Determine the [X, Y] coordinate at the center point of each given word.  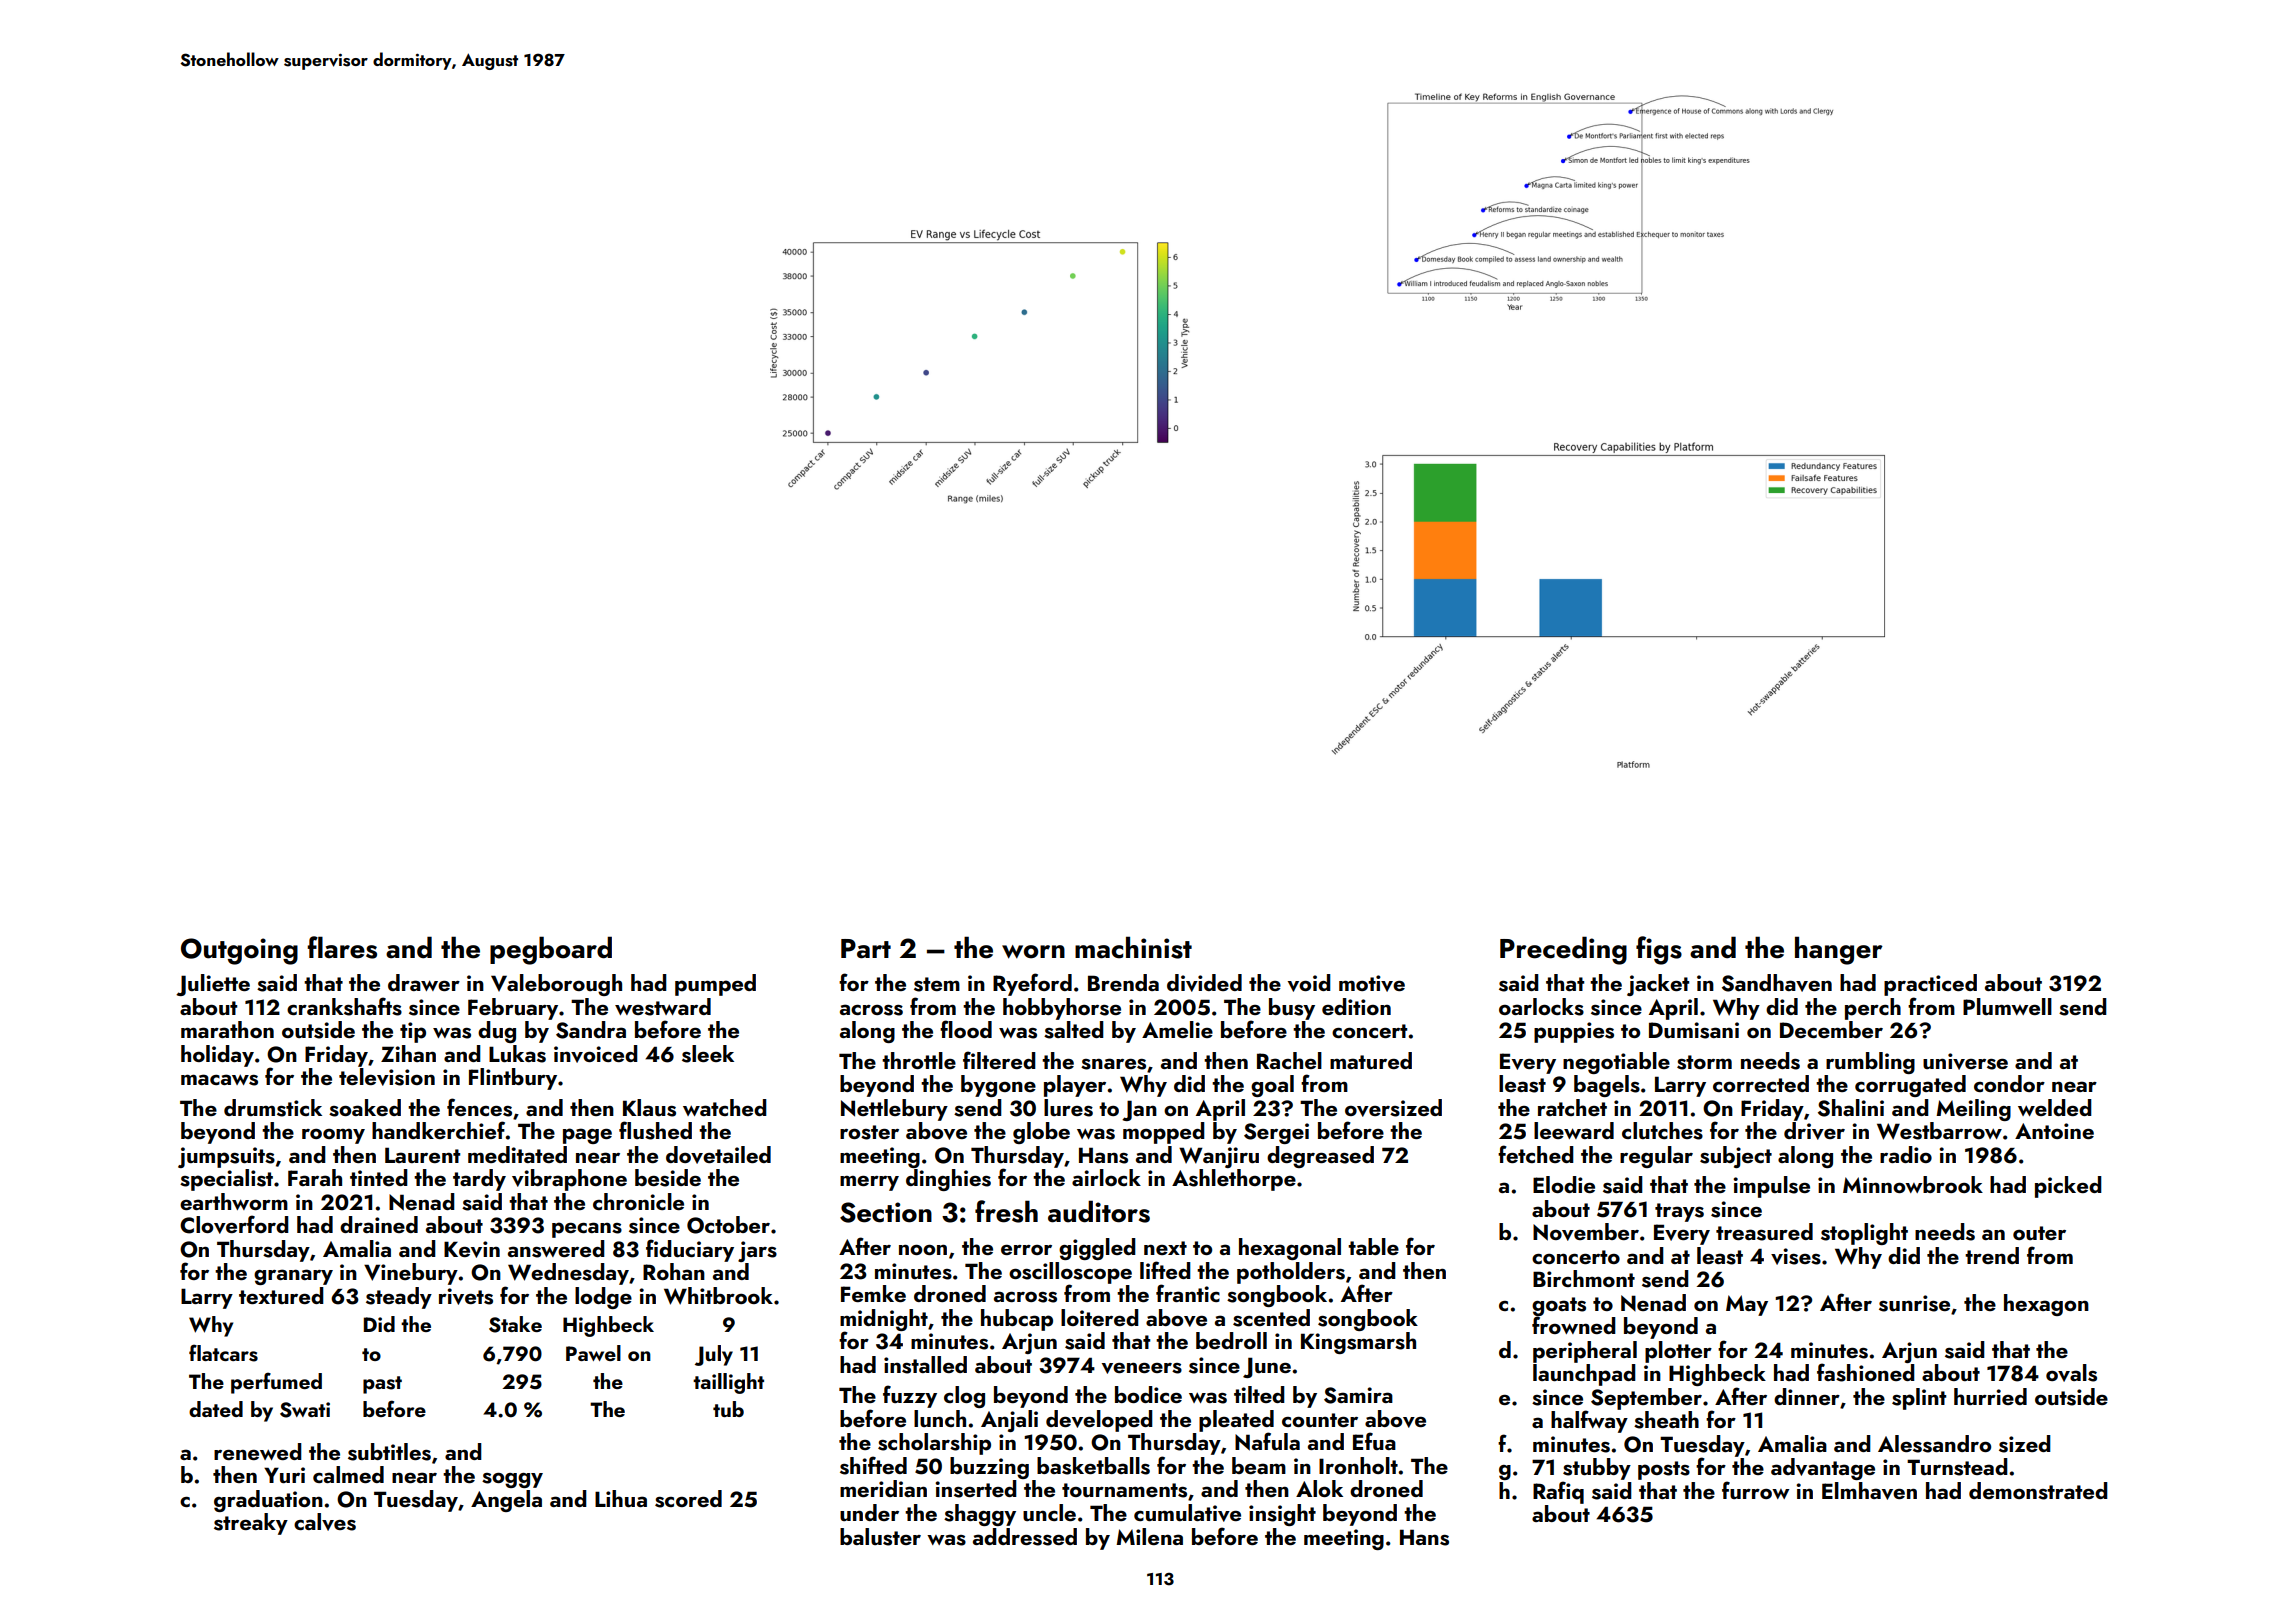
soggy [512, 1480]
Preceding [1563, 950]
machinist [1133, 947]
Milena [1149, 1536]
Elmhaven [1869, 1491]
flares [342, 947]
